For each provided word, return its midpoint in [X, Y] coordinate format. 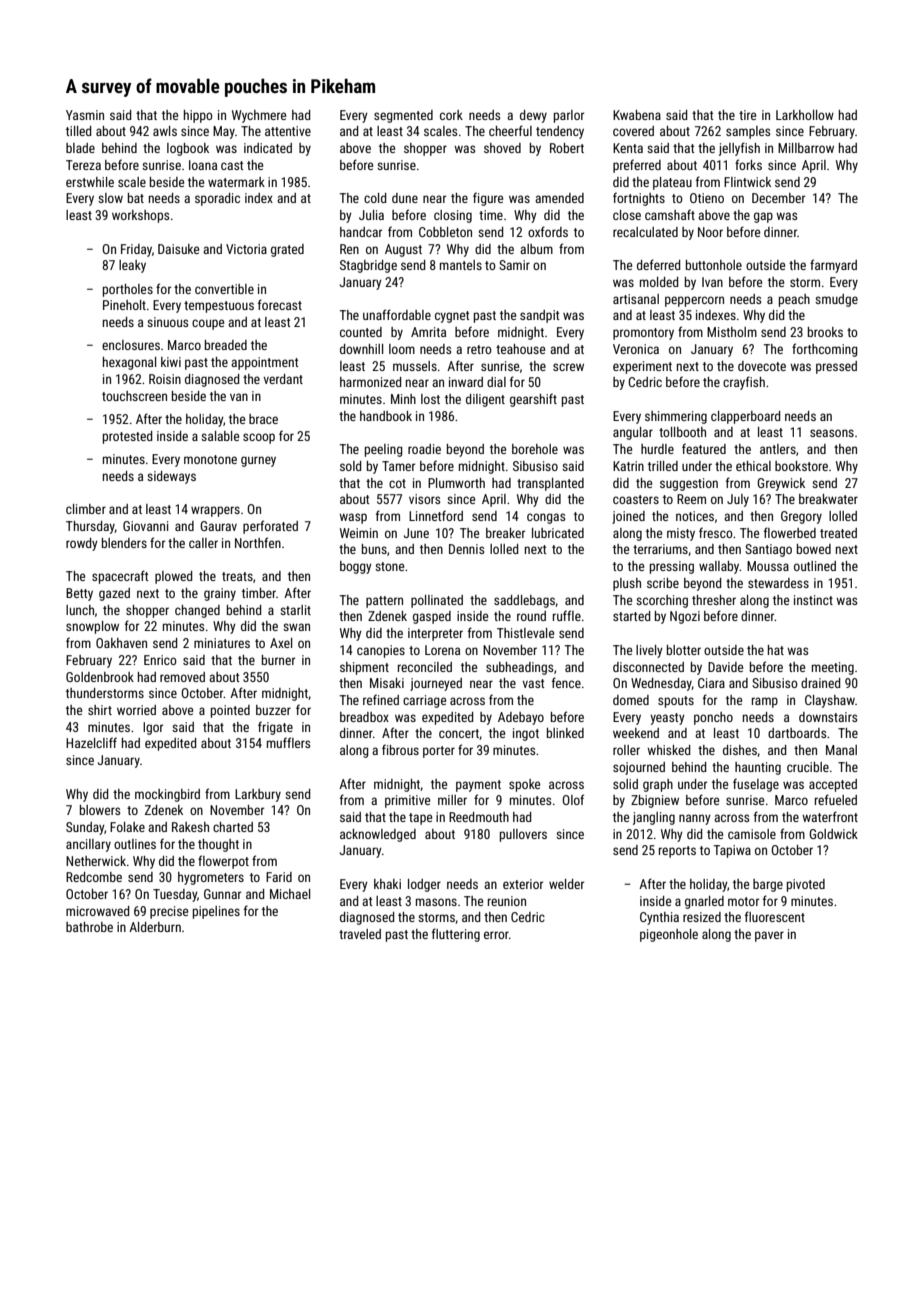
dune [405, 198]
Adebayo [521, 718]
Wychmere [259, 116]
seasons [832, 433]
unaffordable [397, 314]
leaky [132, 266]
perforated [270, 527]
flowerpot [223, 862]
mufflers [288, 742]
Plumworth [456, 483]
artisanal [636, 299]
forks [748, 164]
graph [658, 785]
